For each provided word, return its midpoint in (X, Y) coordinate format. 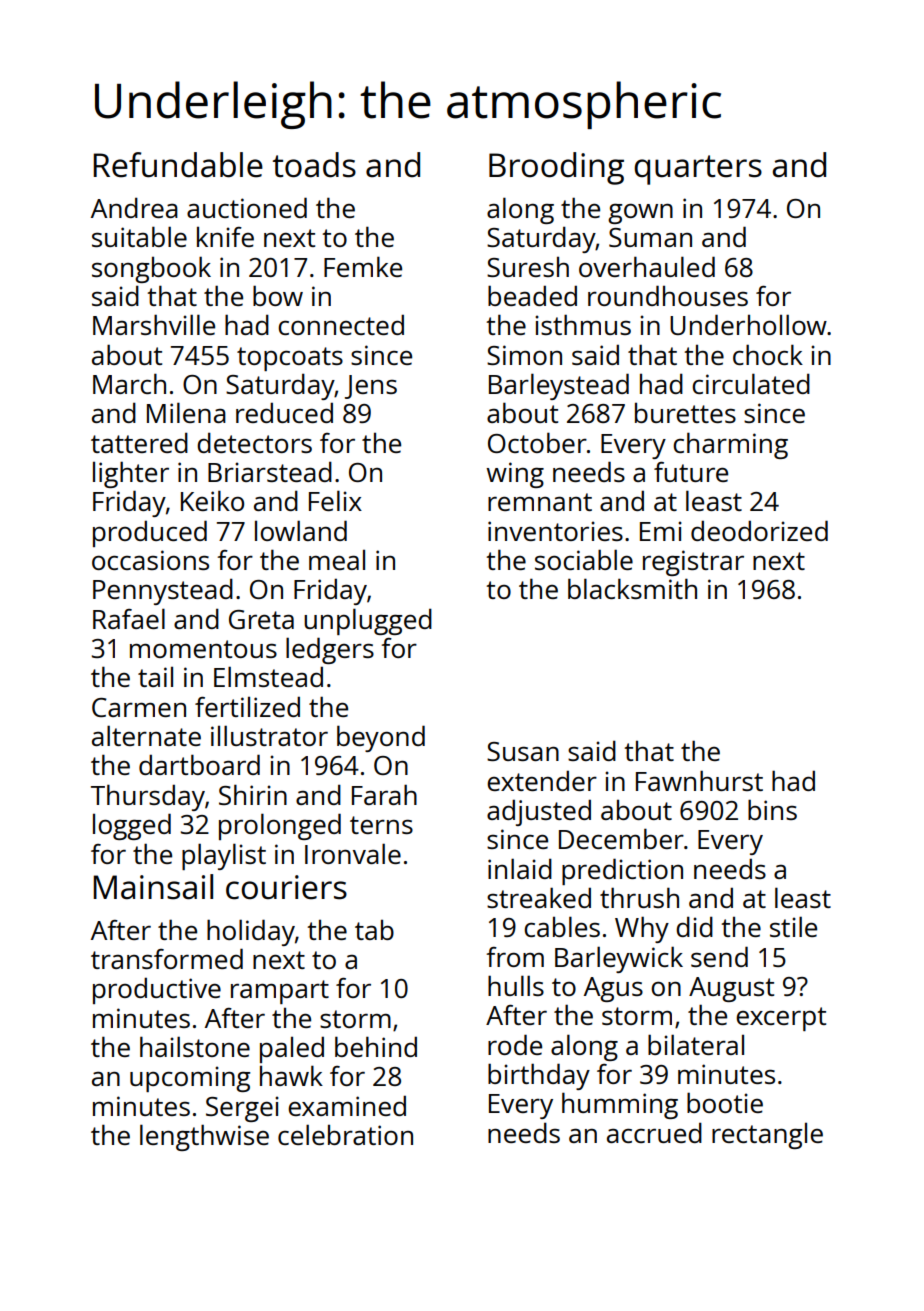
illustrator (269, 735)
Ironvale (353, 853)
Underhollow (748, 324)
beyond (381, 738)
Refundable (178, 165)
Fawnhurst (699, 780)
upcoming (190, 1079)
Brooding (556, 168)
